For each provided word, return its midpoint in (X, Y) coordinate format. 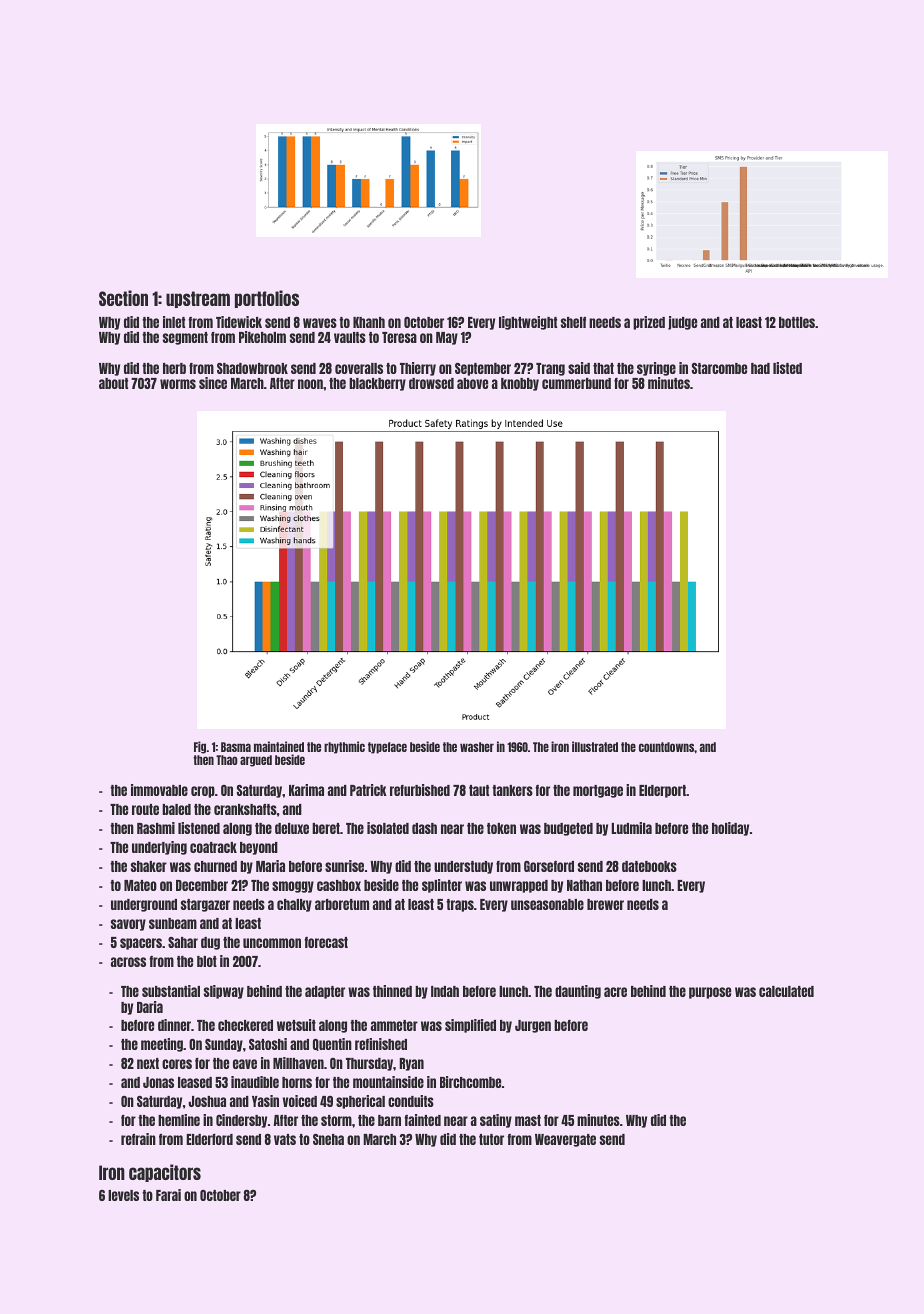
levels (123, 1195)
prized (649, 323)
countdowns (666, 747)
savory (128, 925)
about (113, 383)
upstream (198, 299)
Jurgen (533, 1026)
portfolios (267, 299)
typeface (387, 748)
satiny (496, 1121)
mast (528, 1120)
